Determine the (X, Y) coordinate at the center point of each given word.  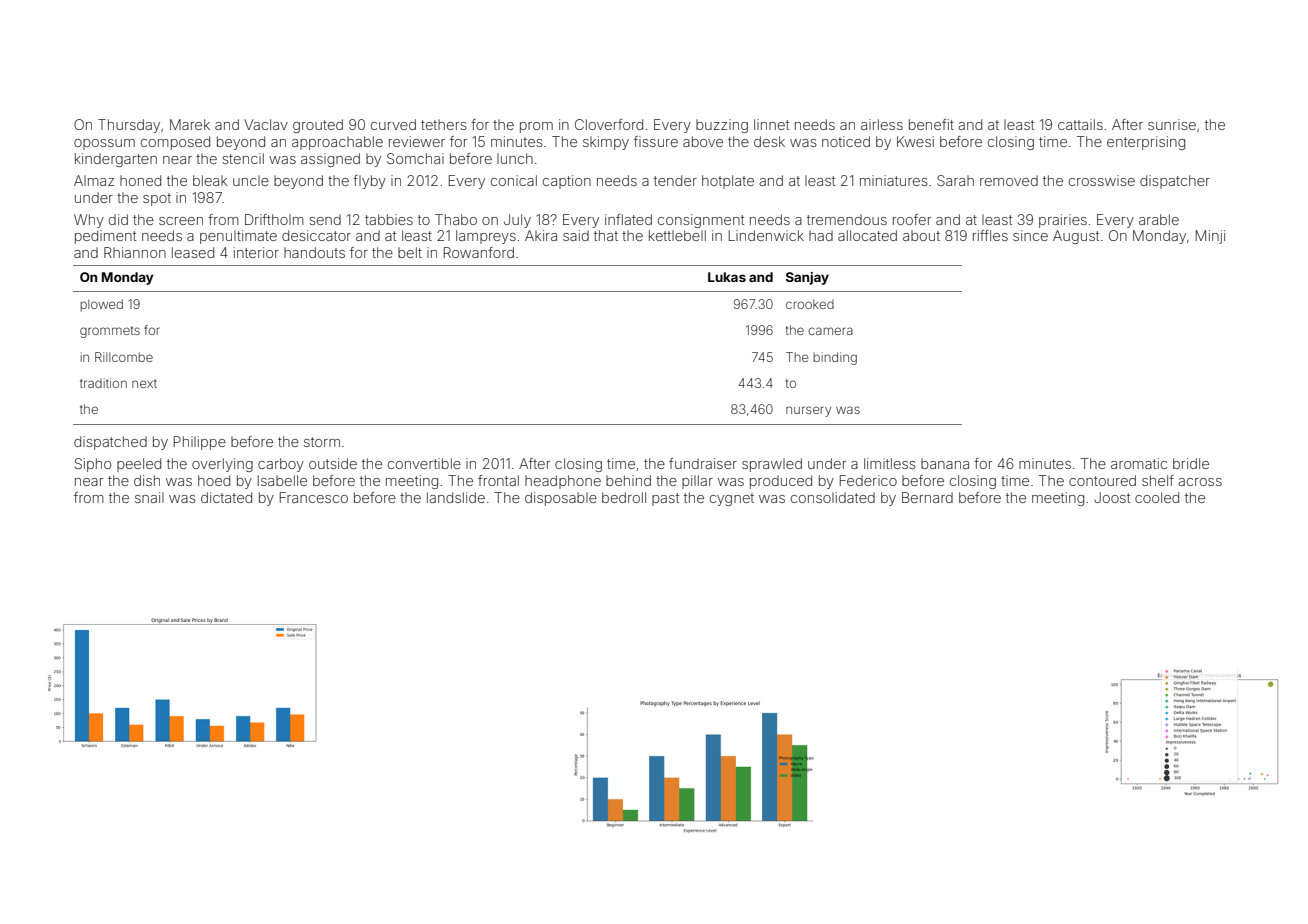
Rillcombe (124, 357)
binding (835, 358)
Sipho (93, 465)
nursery (808, 411)
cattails (1080, 124)
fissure (656, 141)
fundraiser (703, 463)
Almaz (94, 180)
